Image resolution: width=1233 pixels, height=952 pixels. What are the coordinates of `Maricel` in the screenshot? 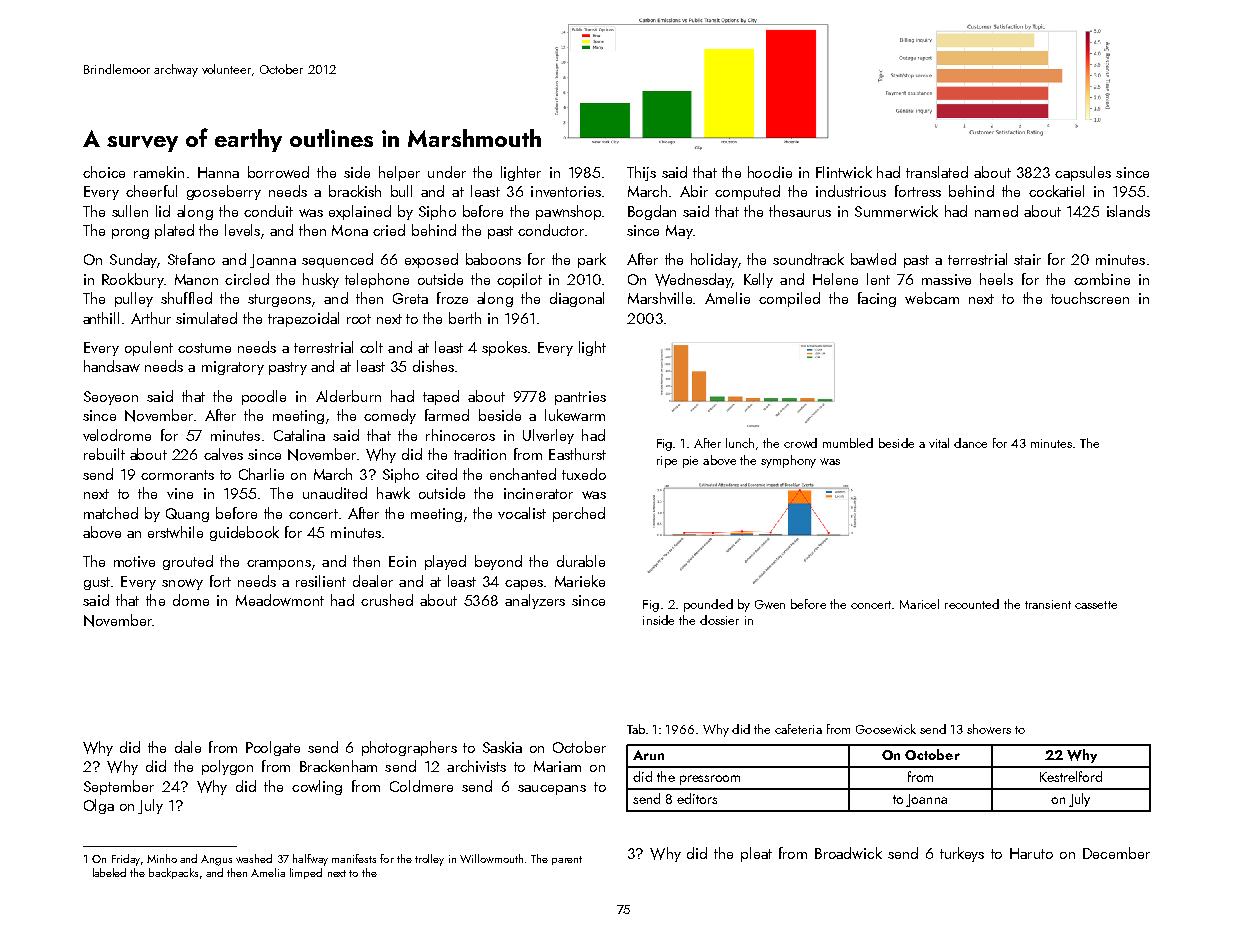 It's located at (919, 604).
